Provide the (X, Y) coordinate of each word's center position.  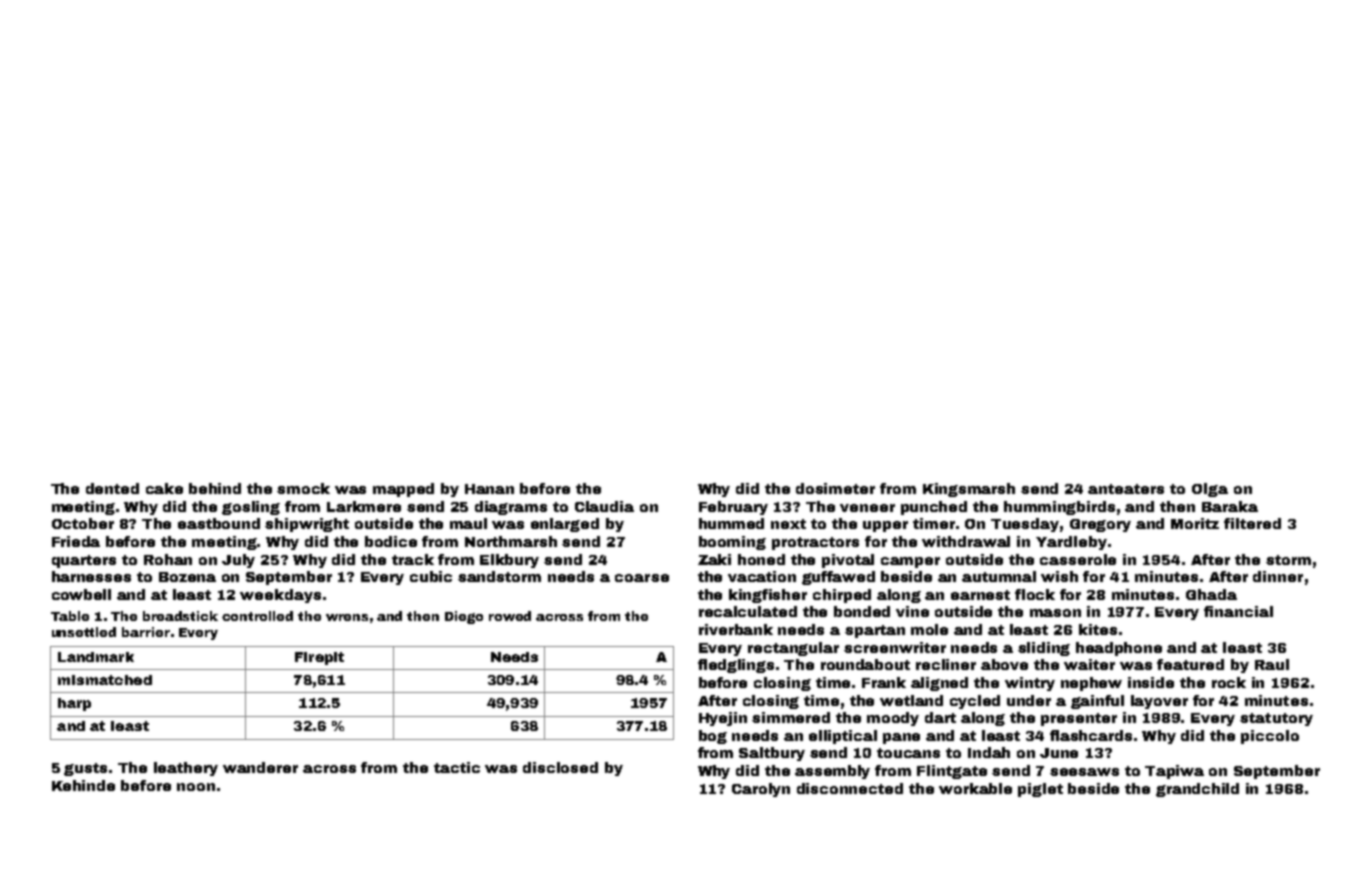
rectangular (793, 649)
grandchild (1197, 790)
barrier (146, 632)
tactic (457, 767)
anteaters (1126, 489)
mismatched (105, 680)
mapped (403, 490)
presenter (1079, 719)
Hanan (489, 489)
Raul (1272, 664)
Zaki (714, 559)
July (238, 561)
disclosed (560, 767)
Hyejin (723, 719)
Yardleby (1071, 543)
